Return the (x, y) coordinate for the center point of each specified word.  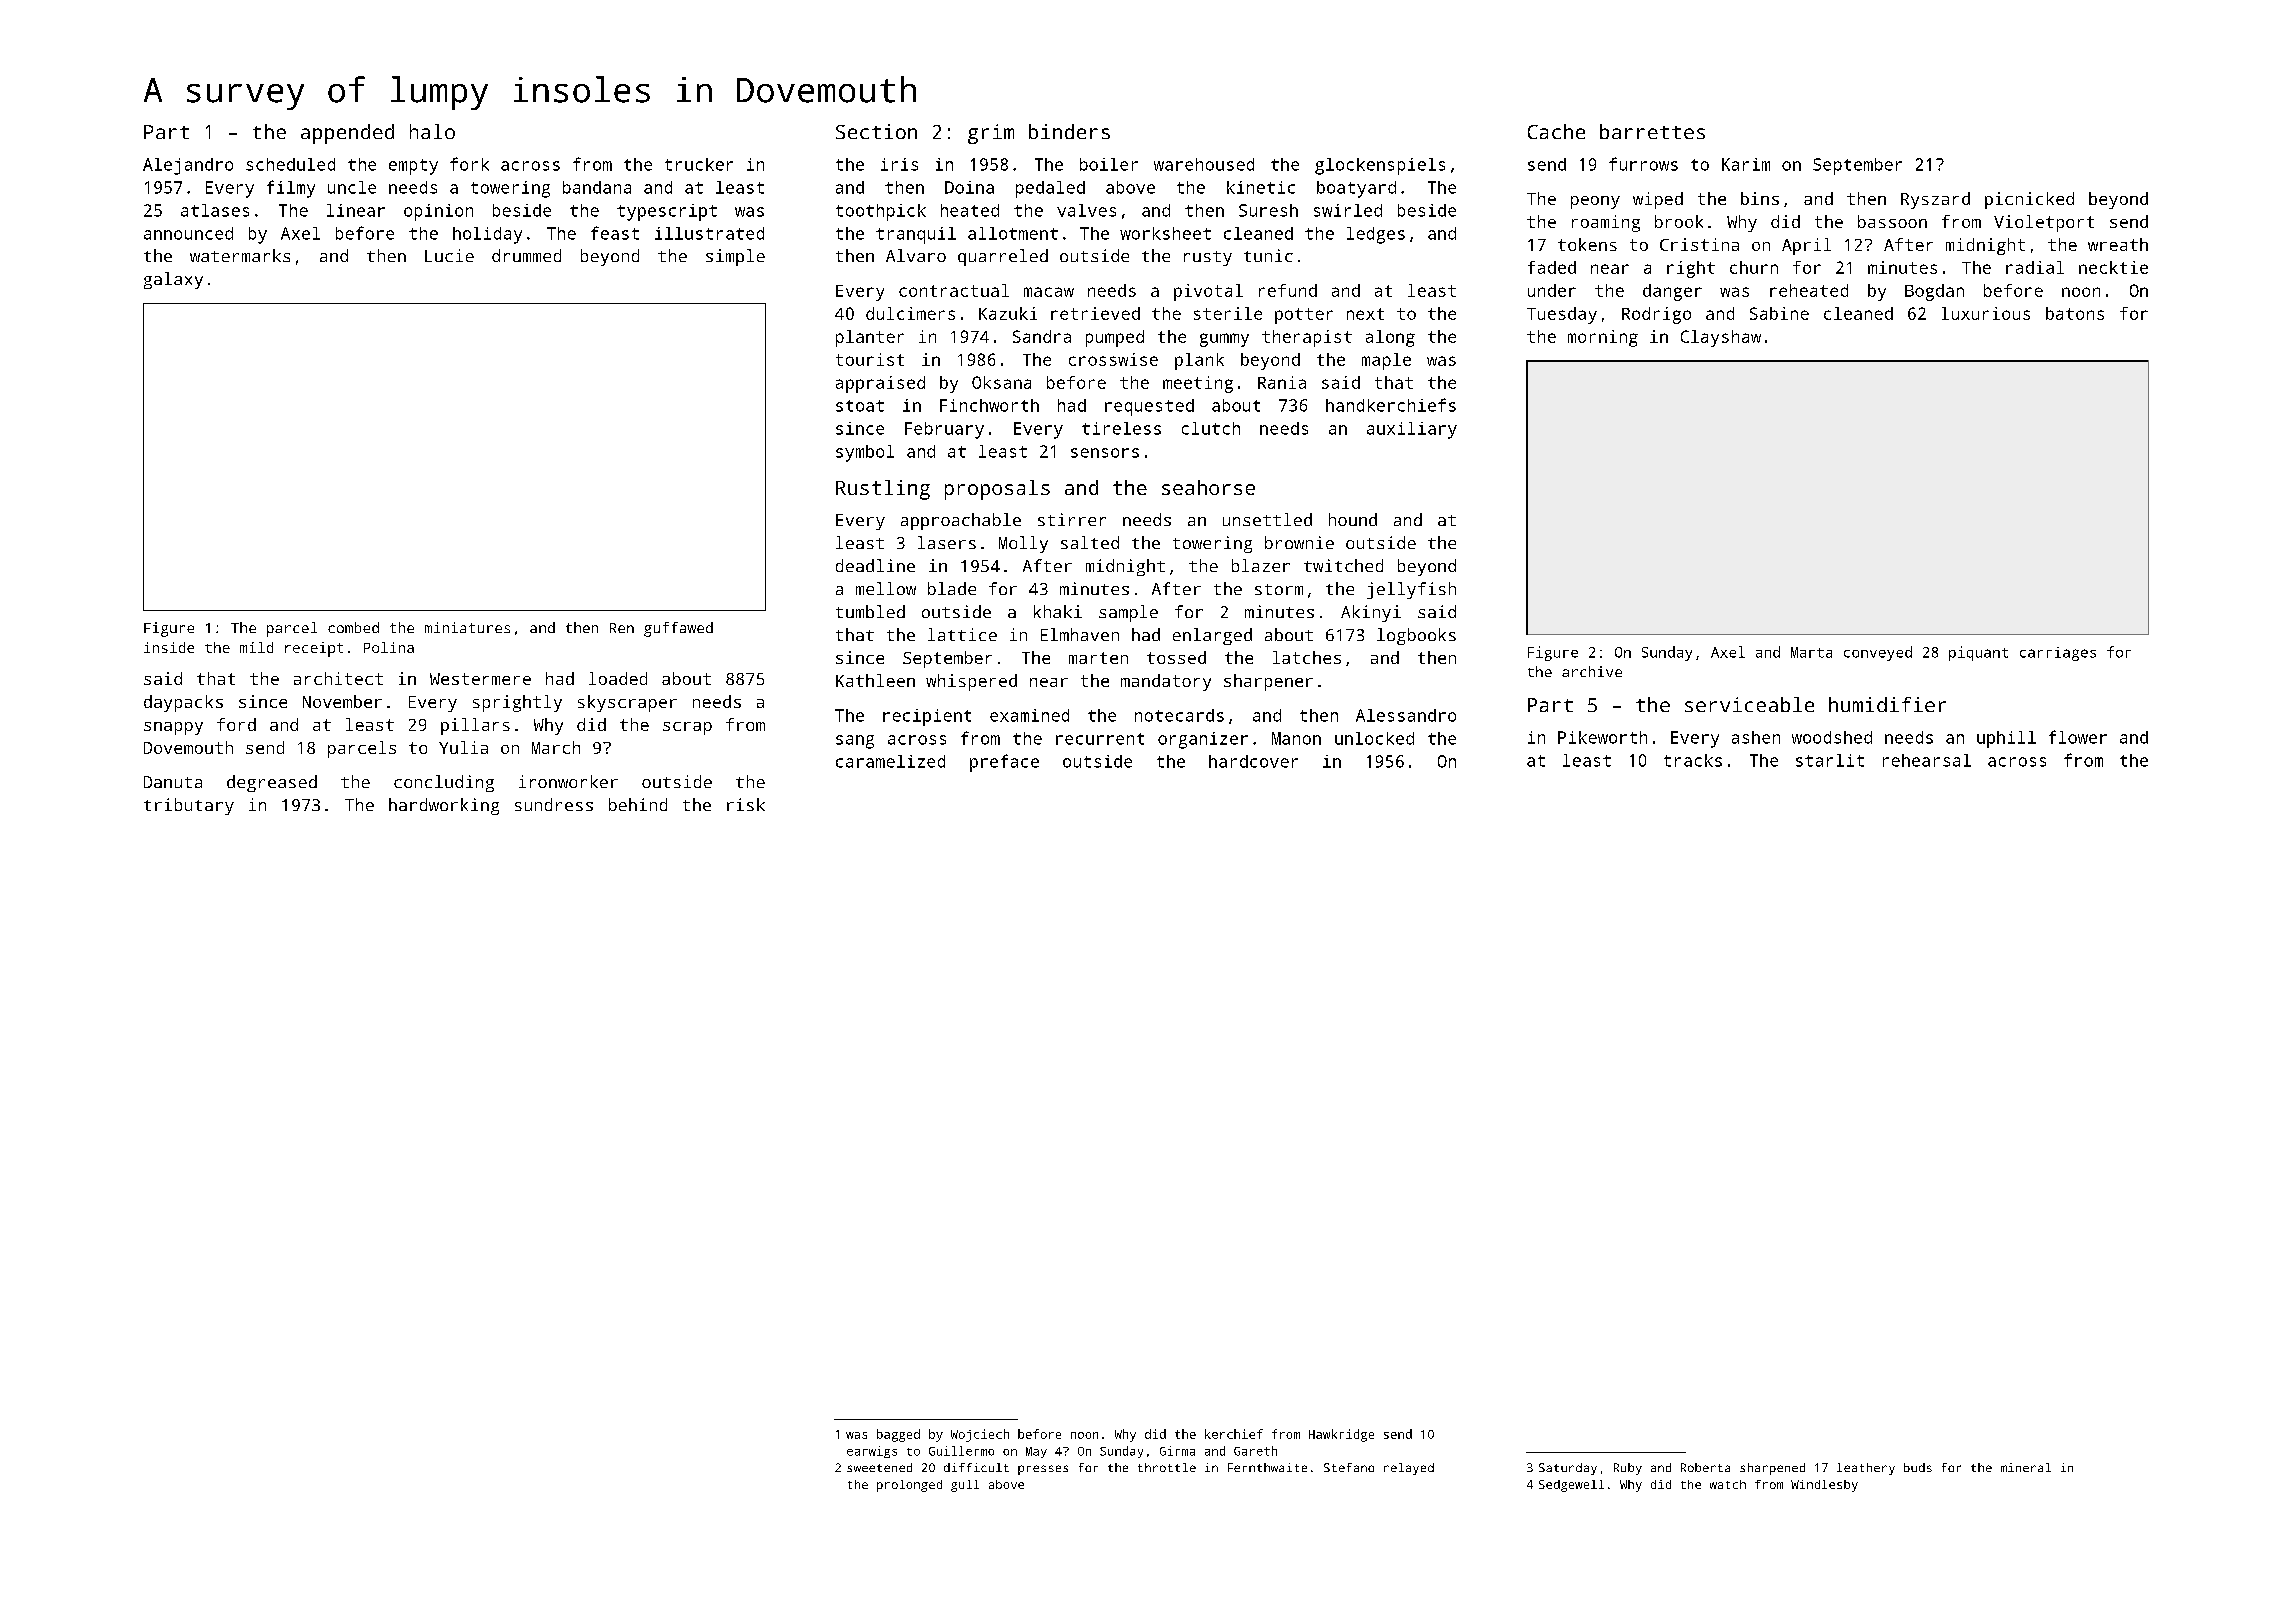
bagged (898, 1435)
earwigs (872, 1452)
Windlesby (1824, 1486)
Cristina (1699, 244)
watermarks (240, 255)
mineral (2026, 1467)
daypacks (183, 703)
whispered (971, 682)
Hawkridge (1341, 1435)
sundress (554, 804)
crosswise (1113, 359)
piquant (1978, 653)
